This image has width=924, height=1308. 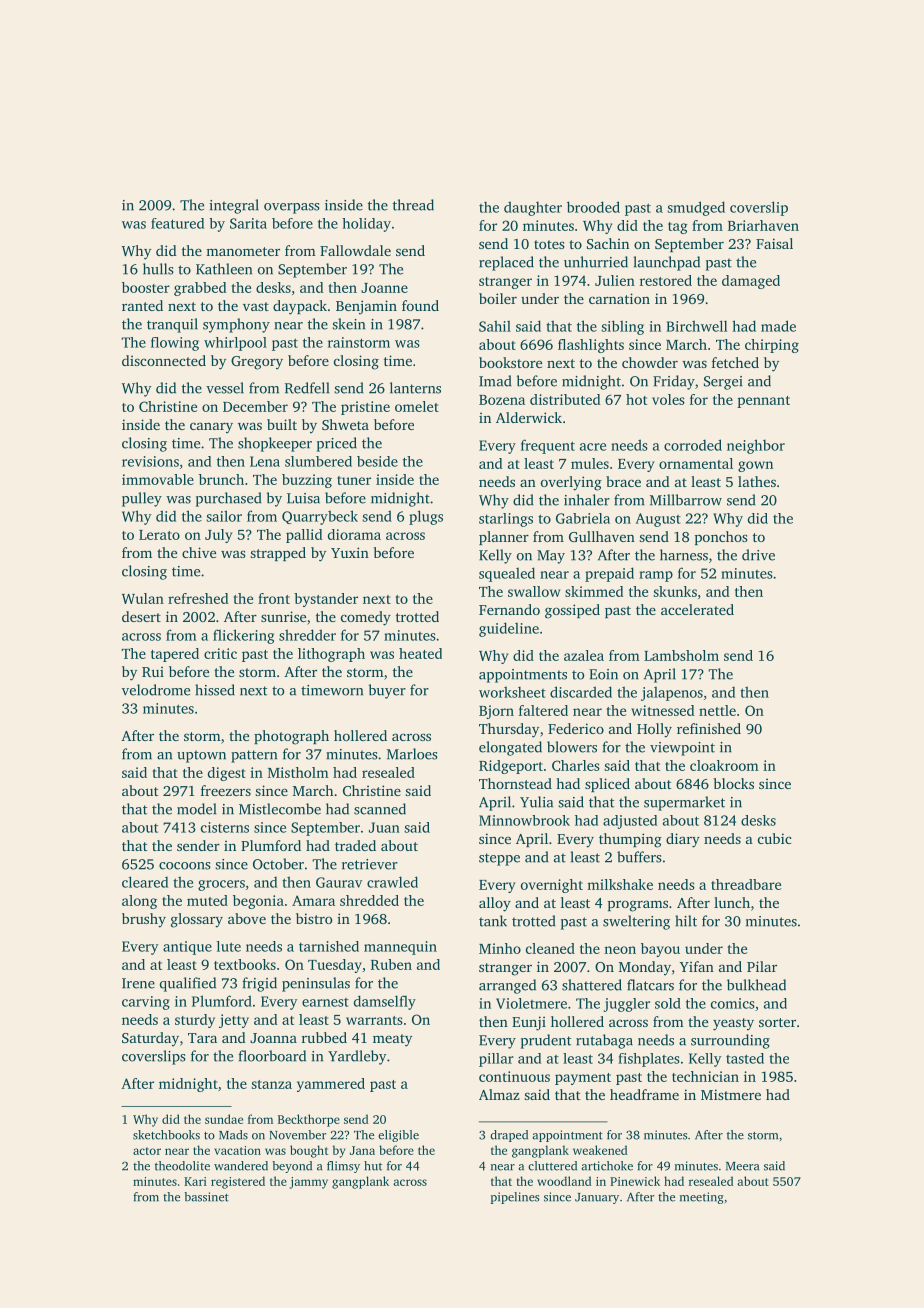 I want to click on fishplates, so click(x=649, y=1060).
